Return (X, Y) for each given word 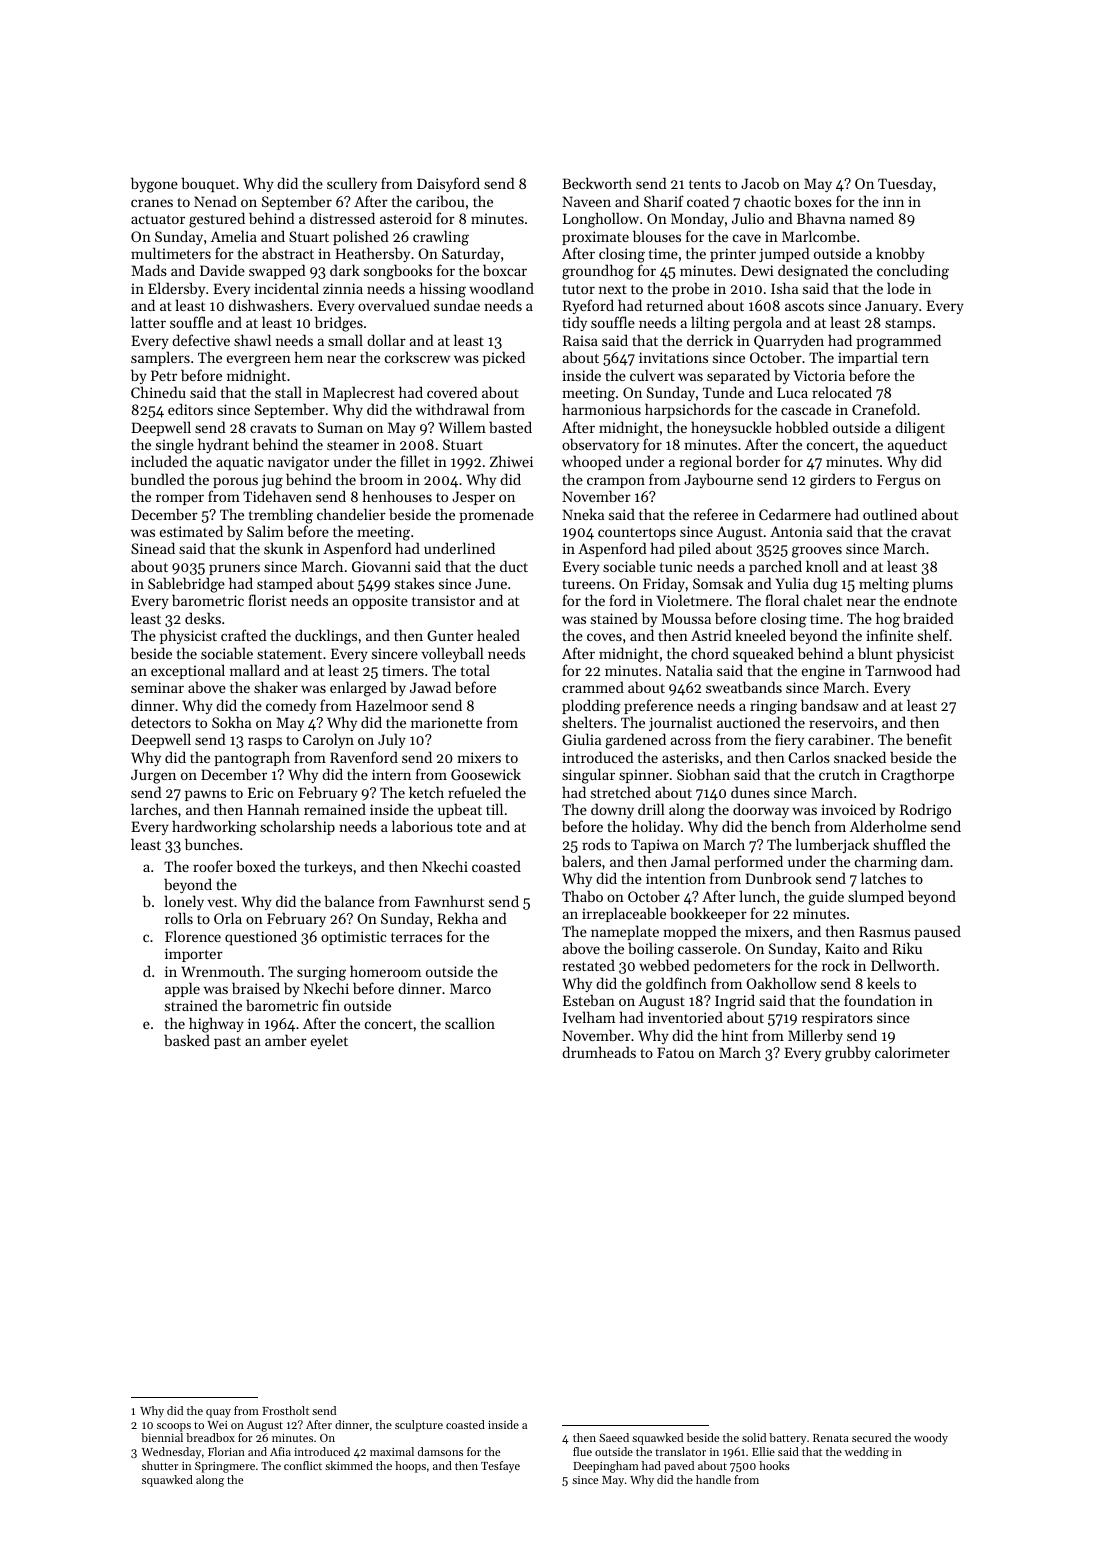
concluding (913, 272)
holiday (656, 827)
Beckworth (597, 183)
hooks (774, 1465)
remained (335, 809)
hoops (410, 1467)
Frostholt (285, 1410)
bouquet (208, 184)
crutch (839, 774)
